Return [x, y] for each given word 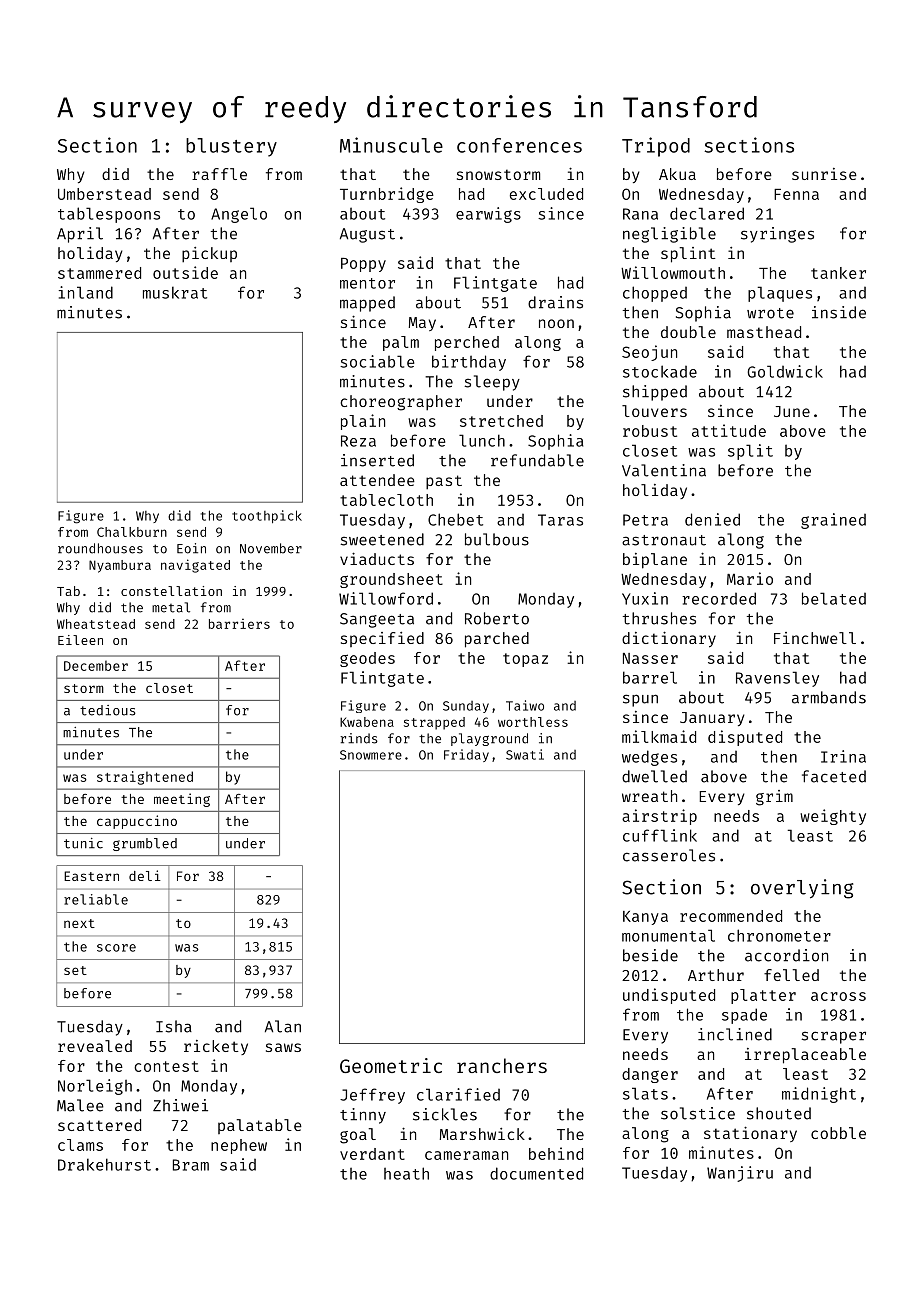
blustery [231, 147]
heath [406, 1173]
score [116, 948]
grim [774, 798]
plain [363, 422]
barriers [239, 624]
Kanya [645, 918]
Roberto [497, 618]
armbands [829, 697]
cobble [838, 1133]
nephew [239, 1146]
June [792, 411]
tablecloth [386, 500]
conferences [519, 145]
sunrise [824, 174]
